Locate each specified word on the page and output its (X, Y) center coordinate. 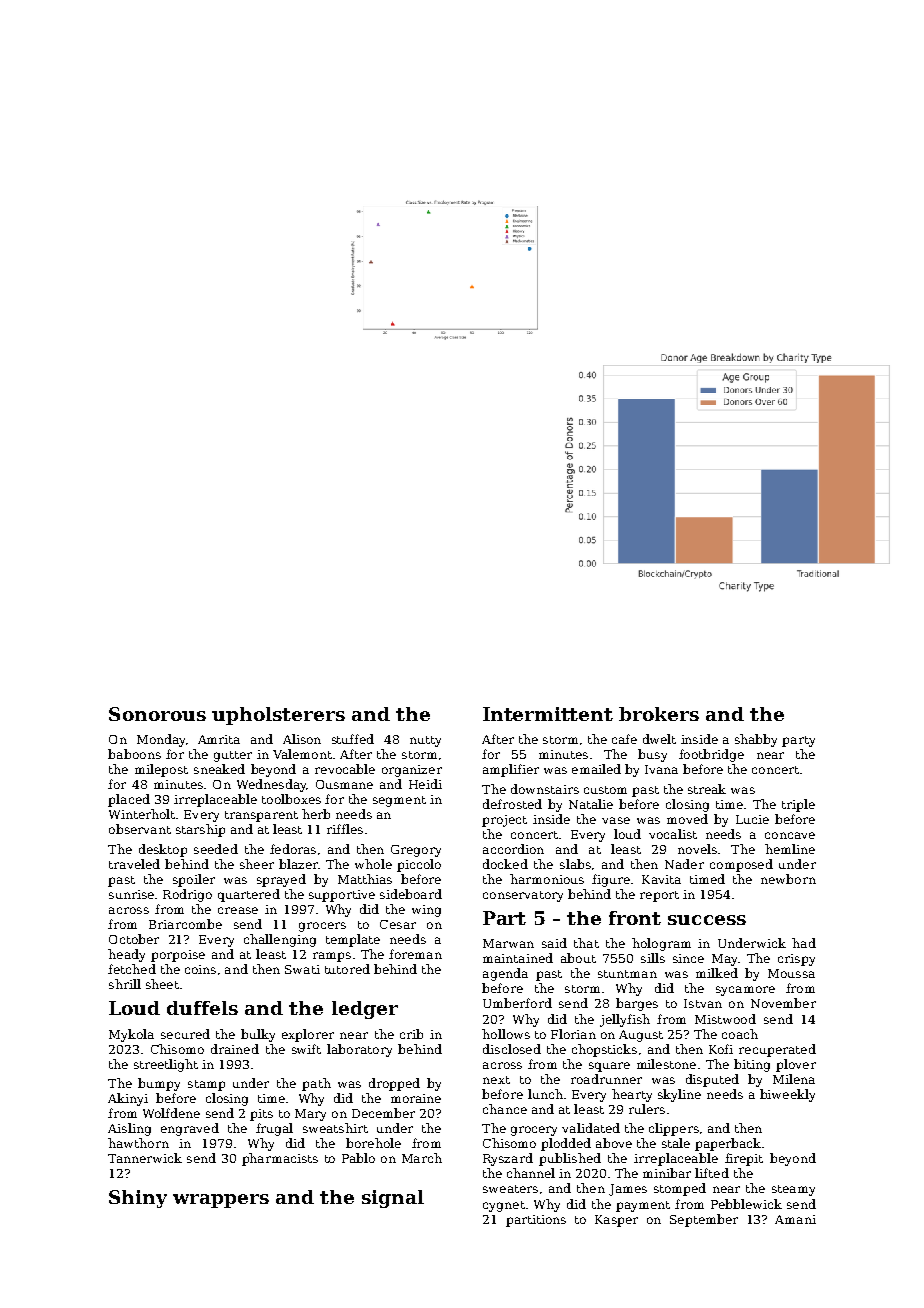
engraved (190, 1129)
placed (129, 800)
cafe (624, 739)
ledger (365, 1010)
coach (740, 1034)
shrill (125, 984)
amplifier (511, 770)
